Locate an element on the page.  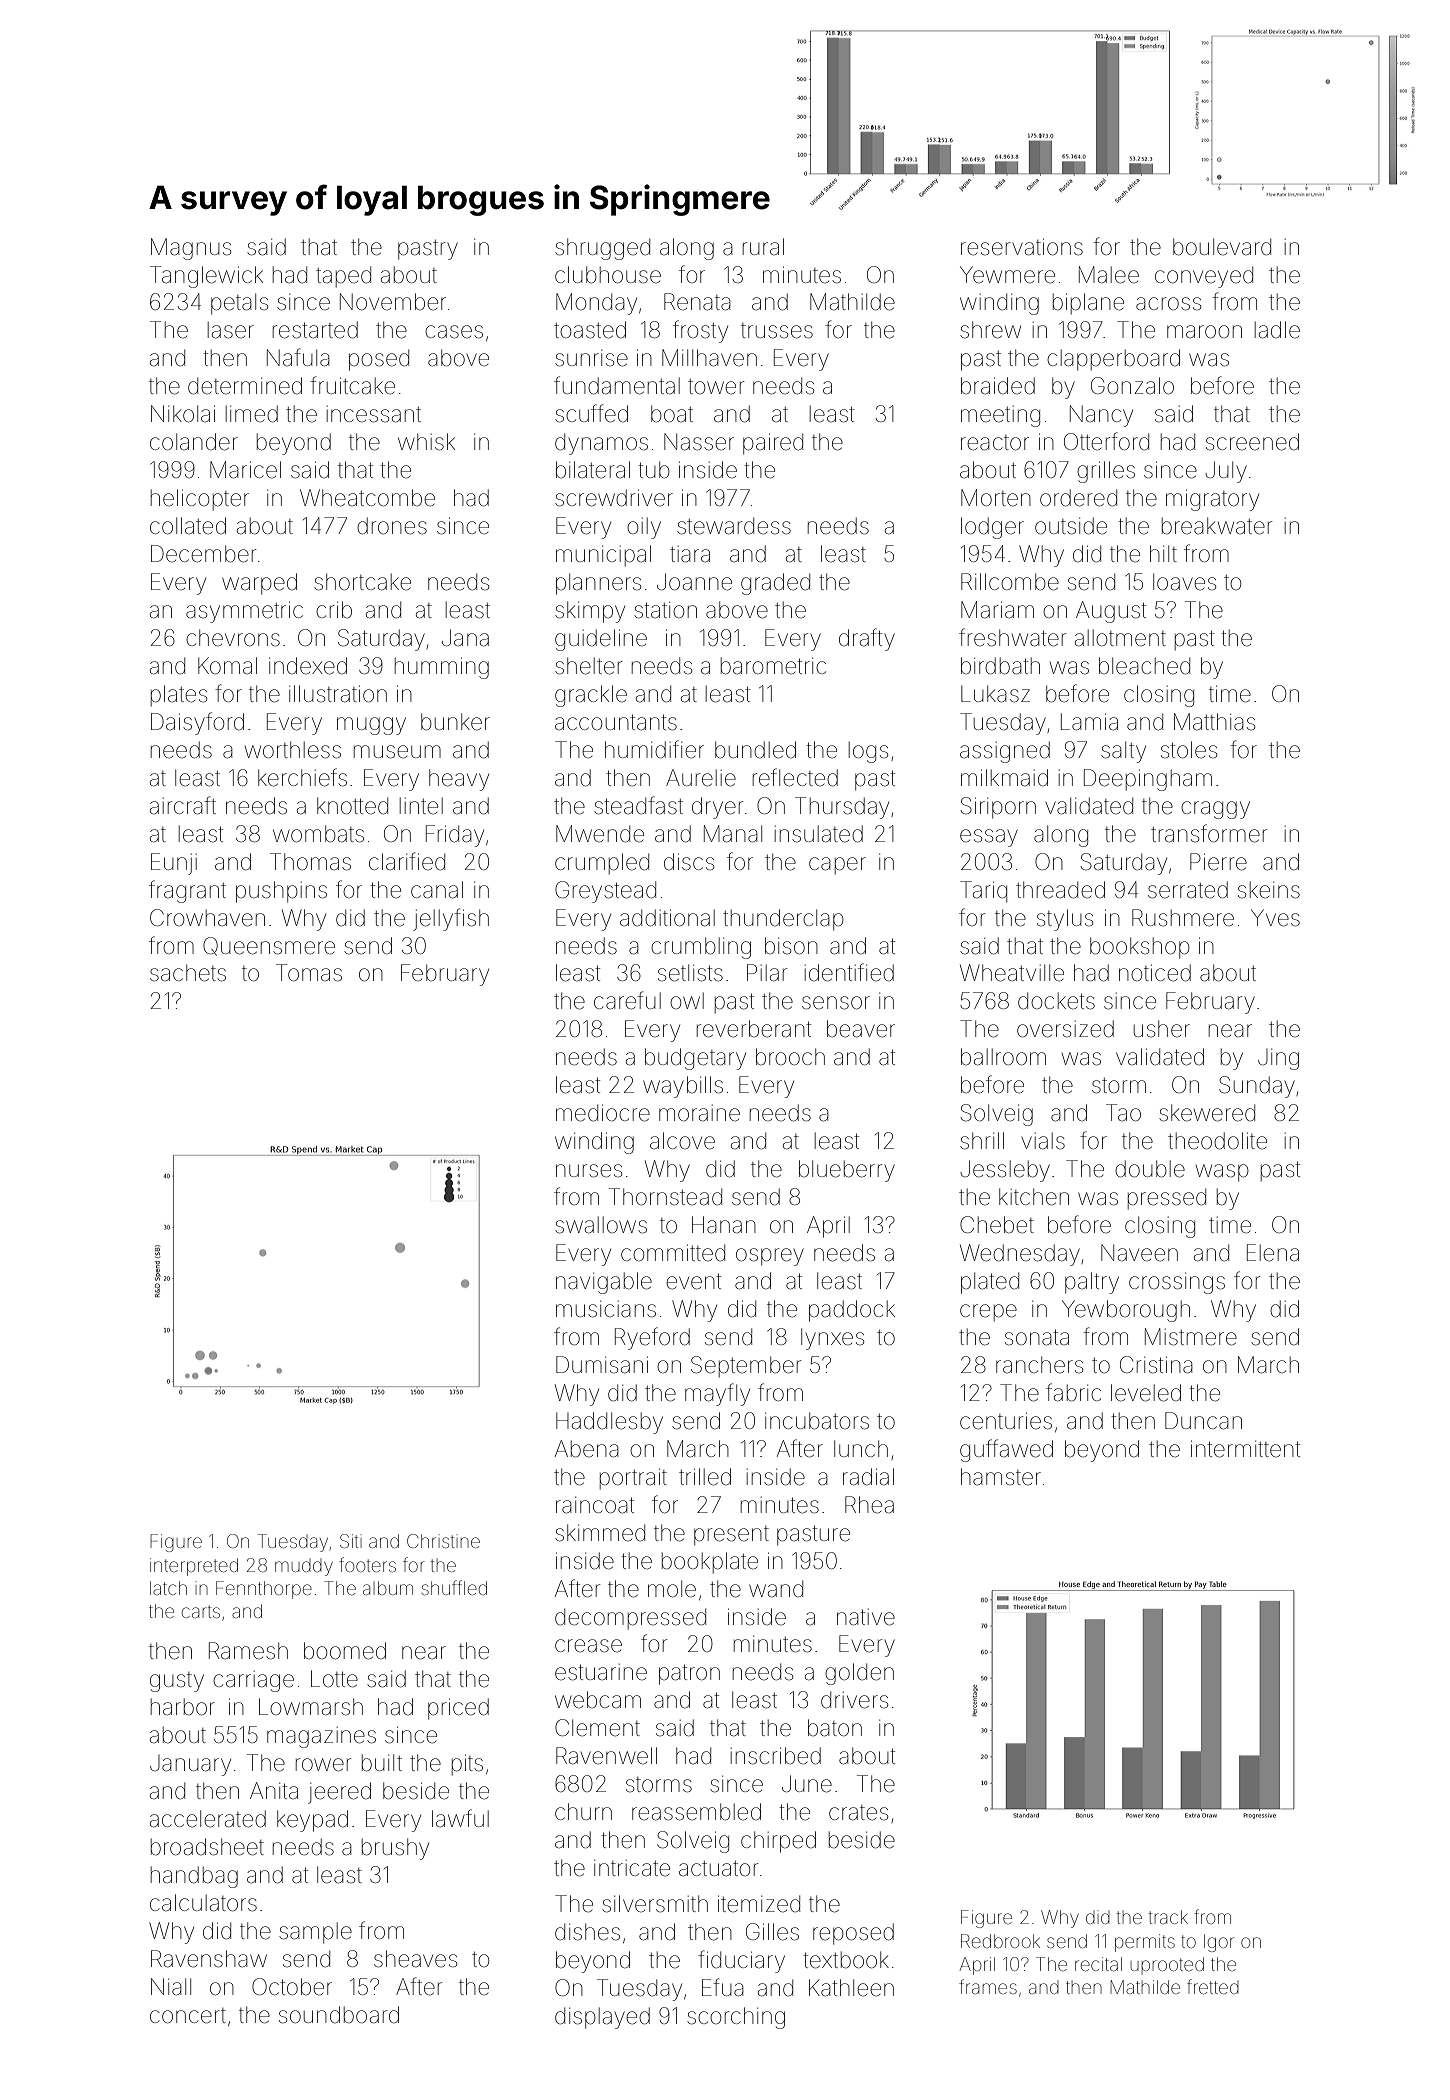
municipal is located at coordinates (603, 555).
